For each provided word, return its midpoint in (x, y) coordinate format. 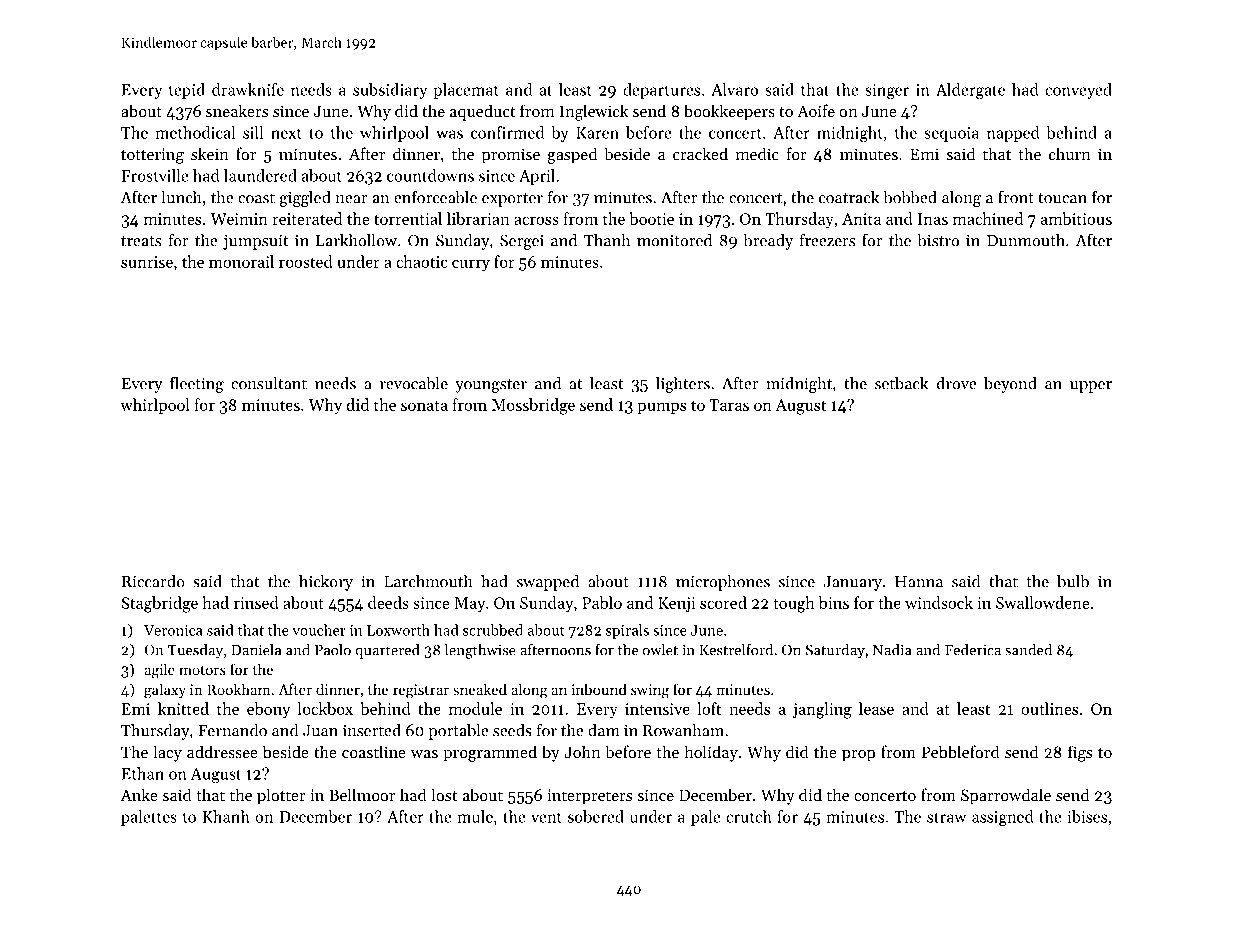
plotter (281, 796)
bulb (1073, 581)
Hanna (919, 582)
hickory (326, 583)
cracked (700, 153)
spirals (627, 631)
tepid (187, 91)
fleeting (197, 385)
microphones (723, 583)
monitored (674, 240)
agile (160, 671)
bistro (938, 240)
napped (1013, 134)
